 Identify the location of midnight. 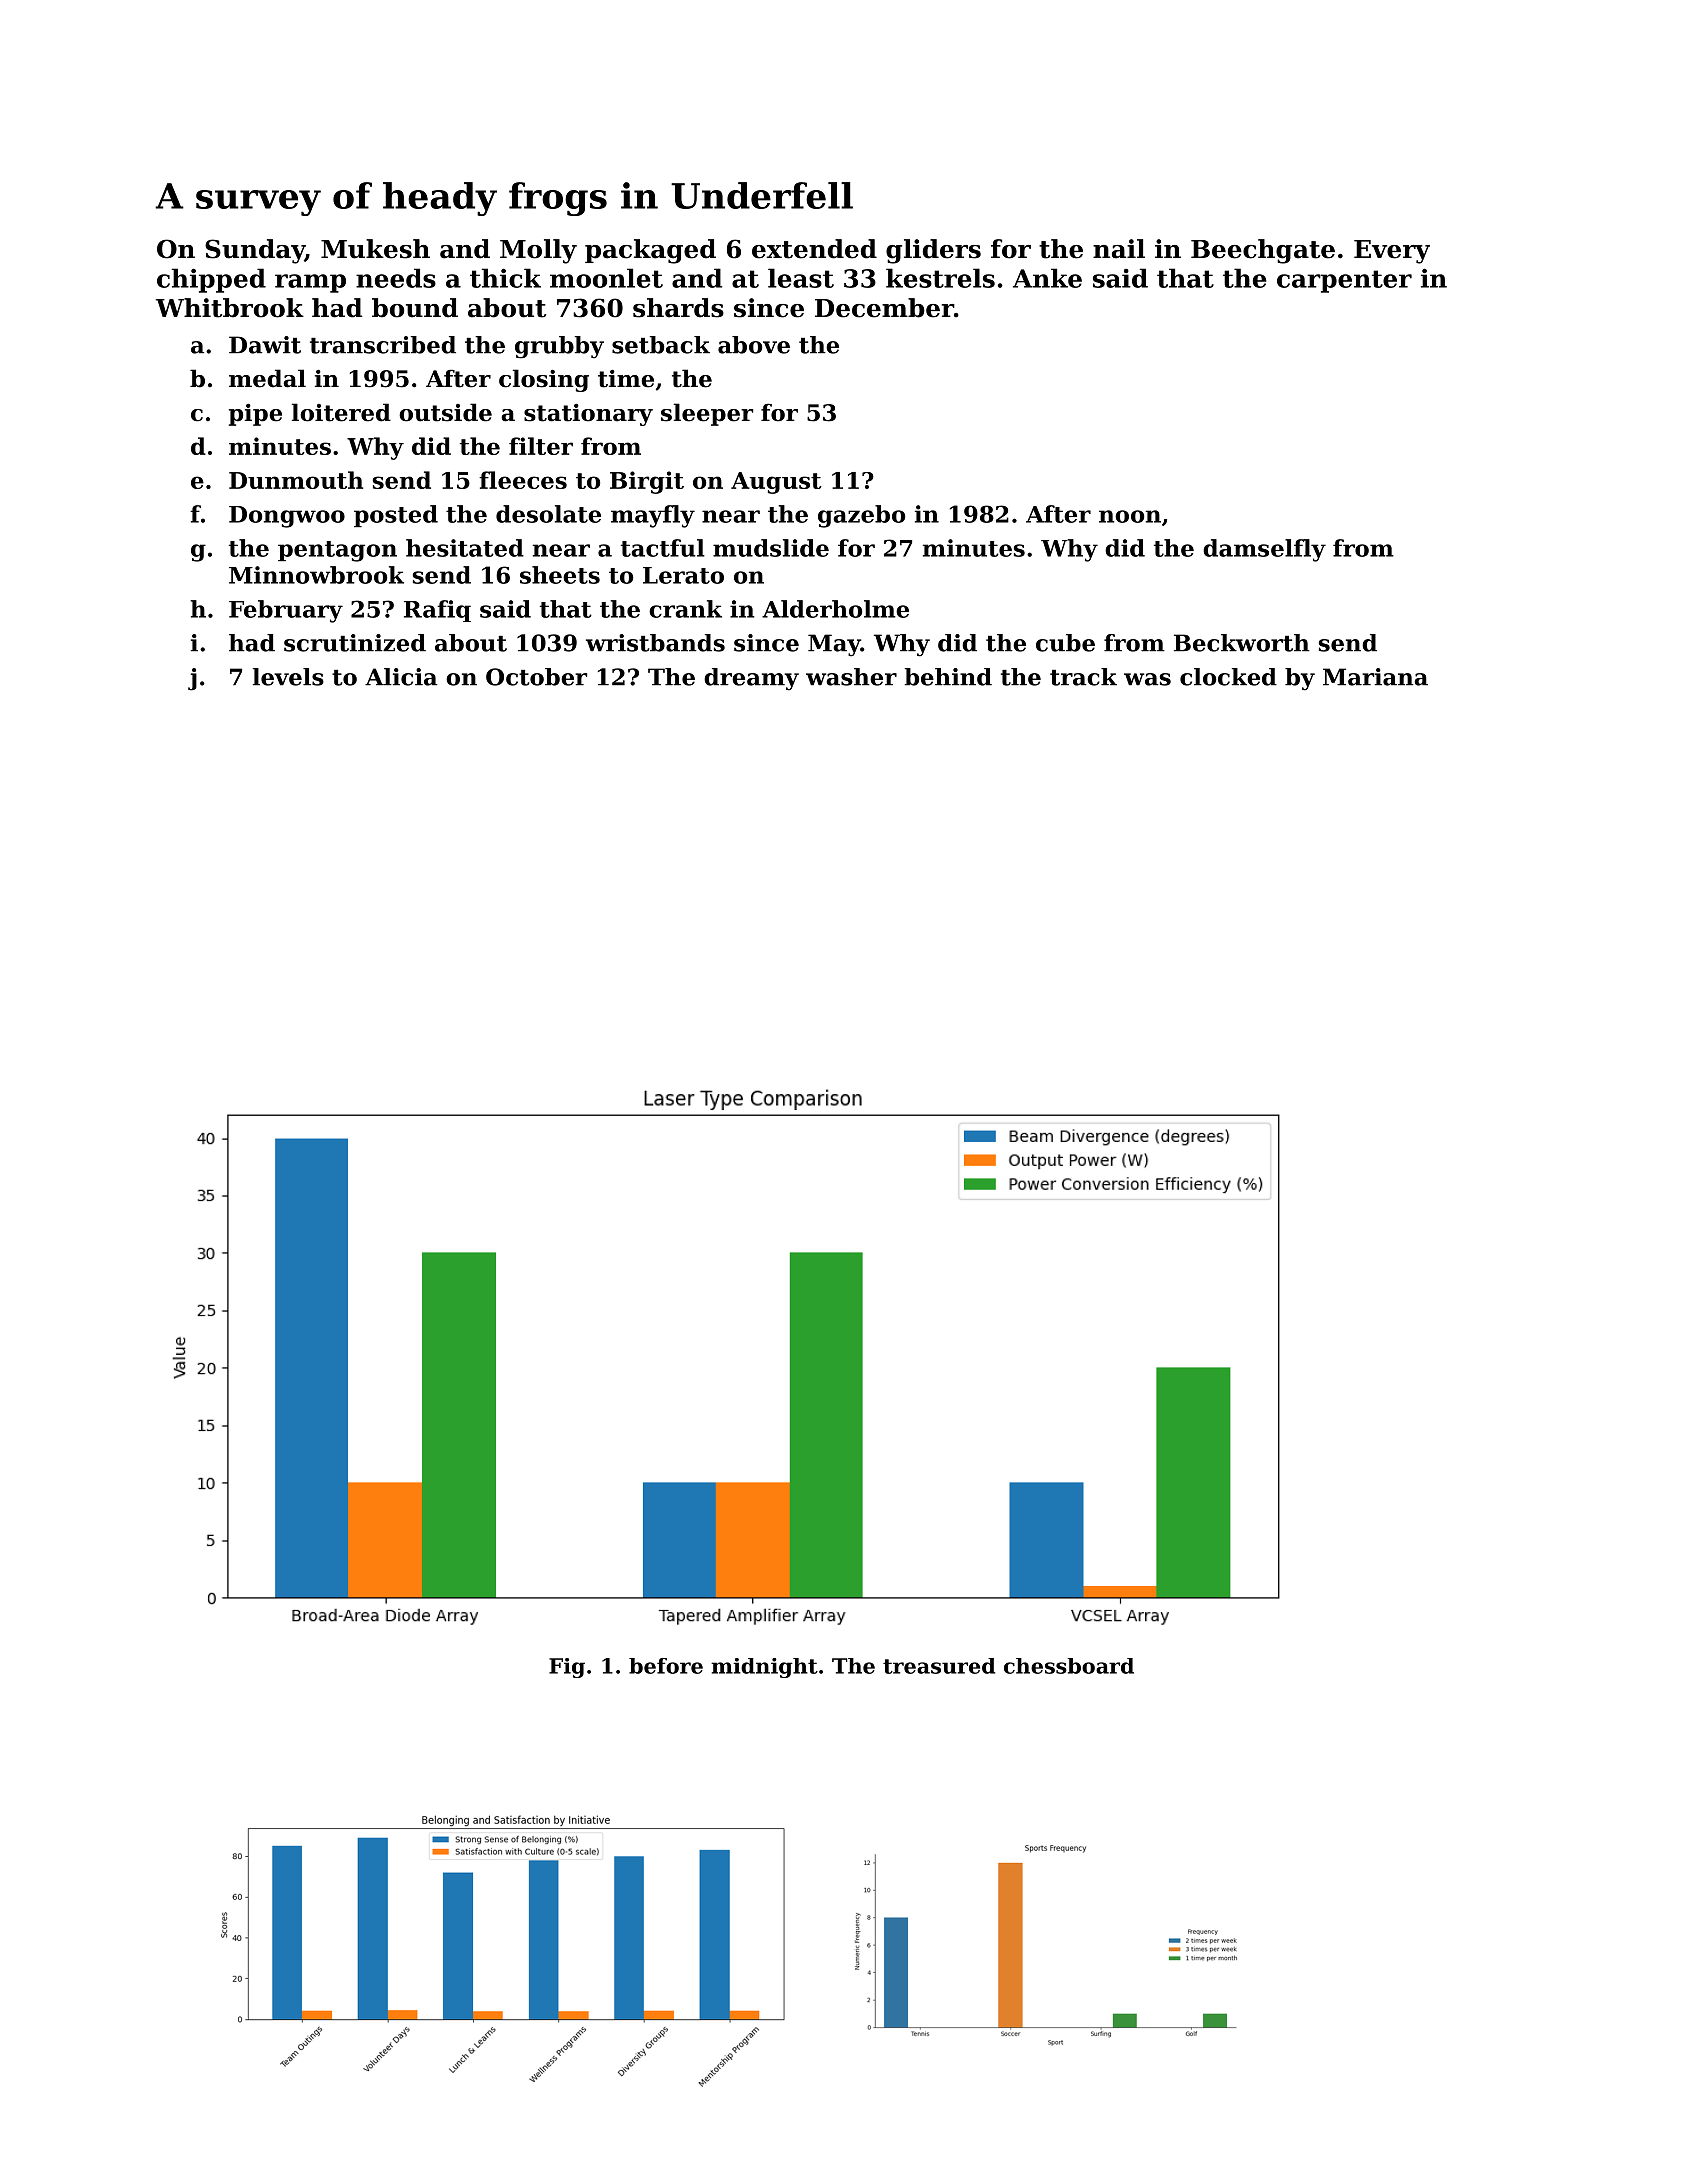
(764, 1668).
